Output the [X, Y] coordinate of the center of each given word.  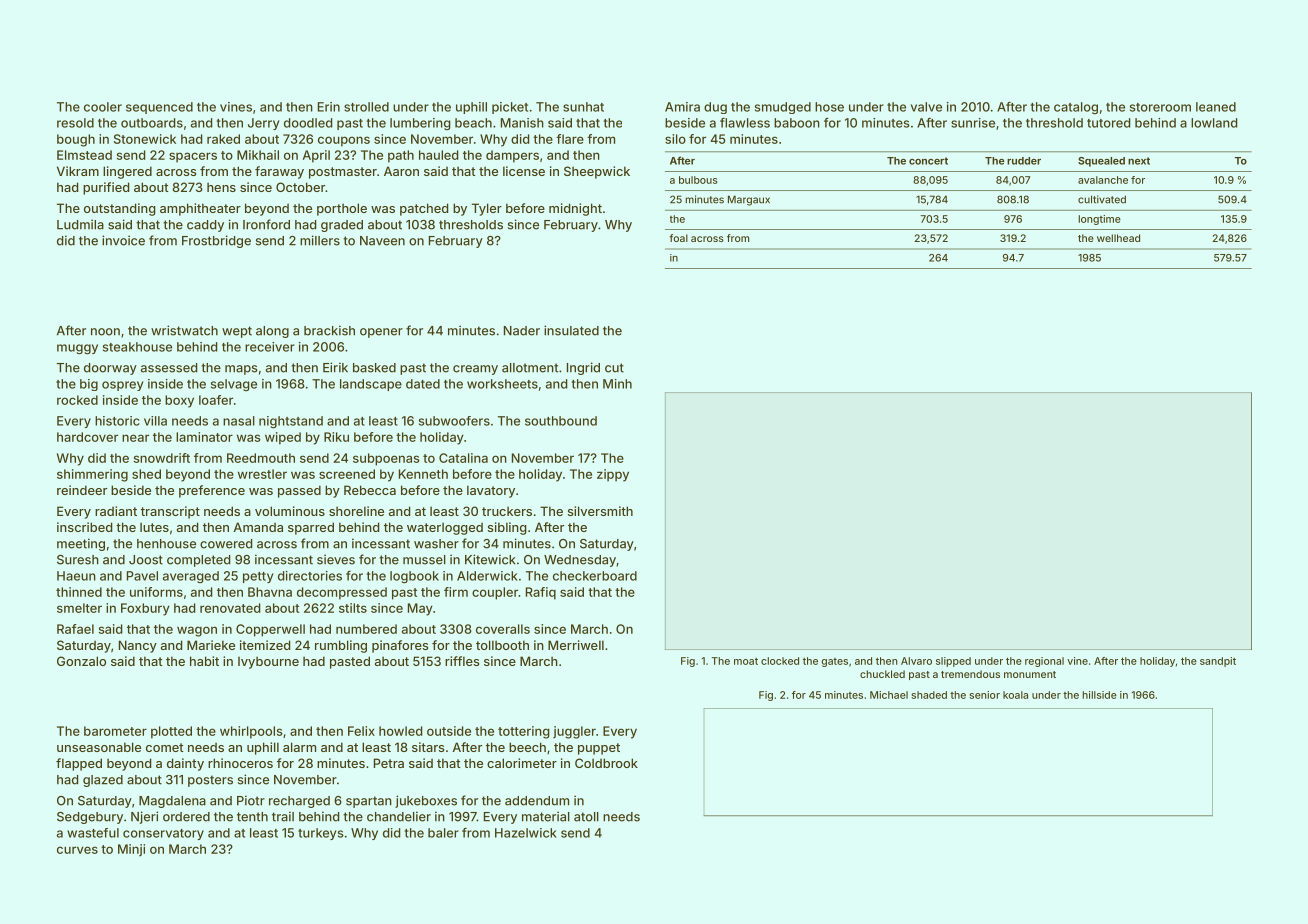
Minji [131, 850]
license [524, 171]
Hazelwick [526, 833]
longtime [1099, 220]
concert [928, 161]
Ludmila [80, 224]
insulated [571, 330]
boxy [179, 401]
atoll [586, 817]
